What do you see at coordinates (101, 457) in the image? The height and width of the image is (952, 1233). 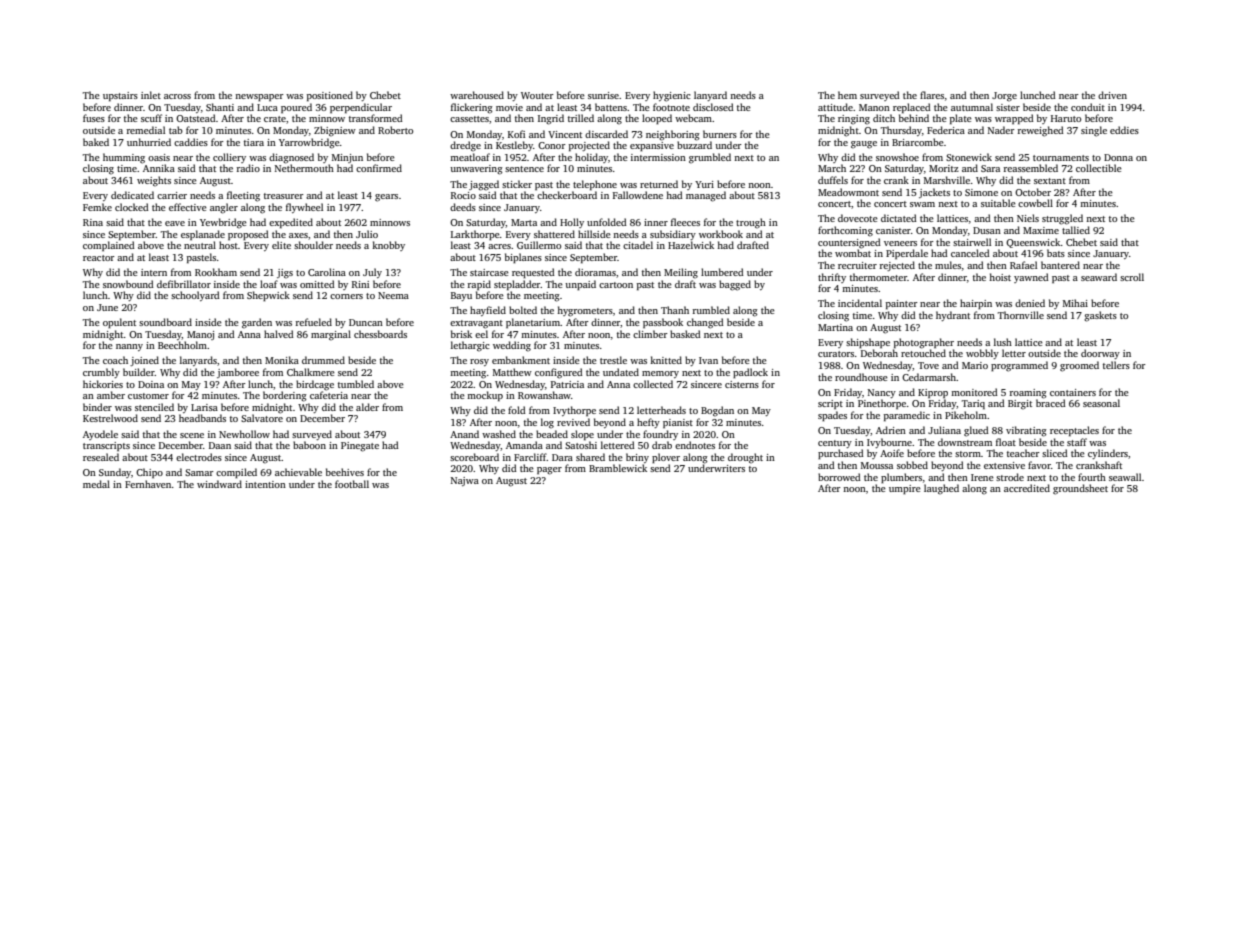 I see `resealed` at bounding box center [101, 457].
